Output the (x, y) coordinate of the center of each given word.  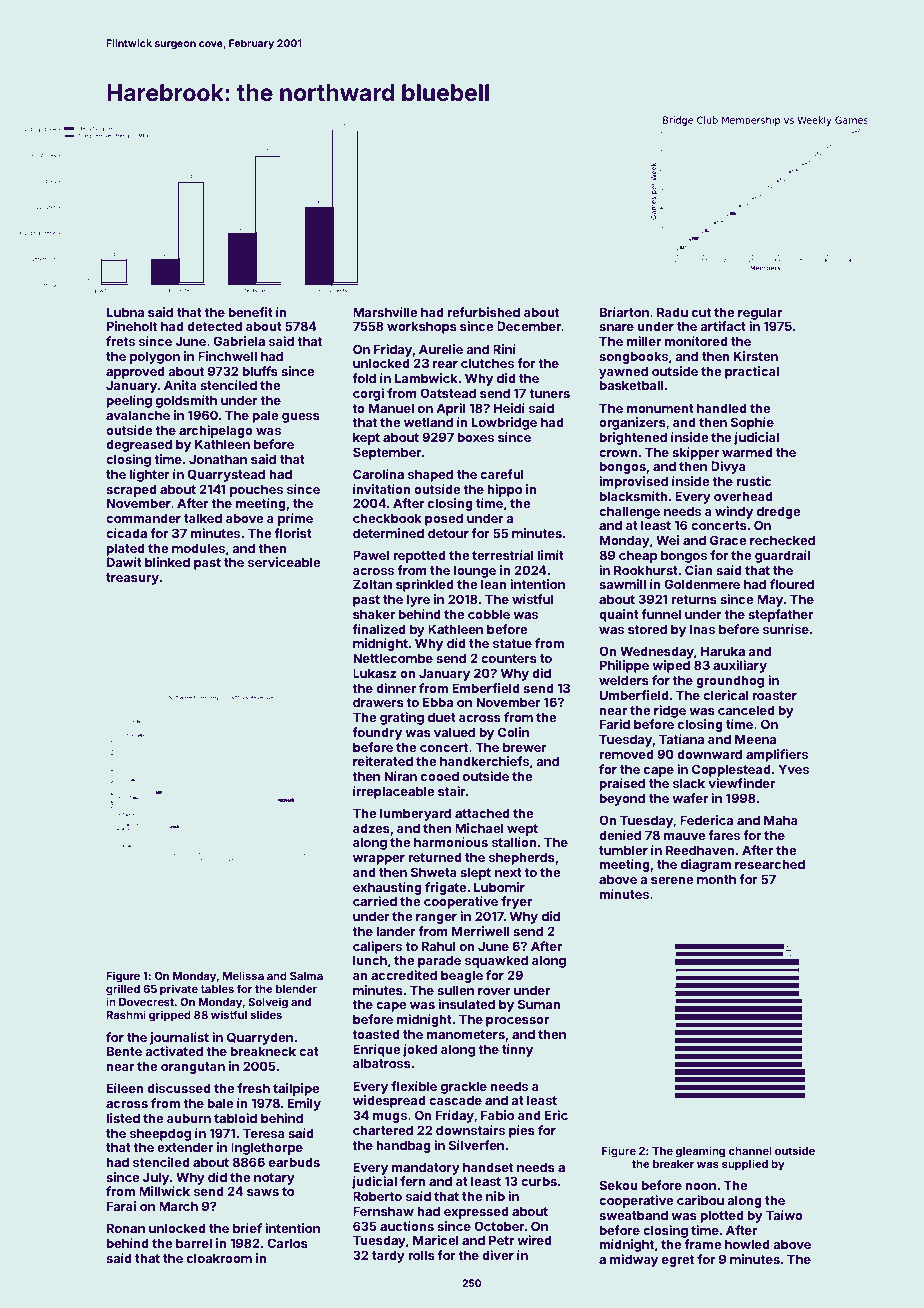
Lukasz (375, 673)
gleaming (700, 1152)
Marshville (385, 312)
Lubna (125, 312)
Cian (699, 570)
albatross (382, 1063)
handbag (403, 1146)
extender (185, 1147)
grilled (123, 990)
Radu (672, 312)
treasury (132, 579)
